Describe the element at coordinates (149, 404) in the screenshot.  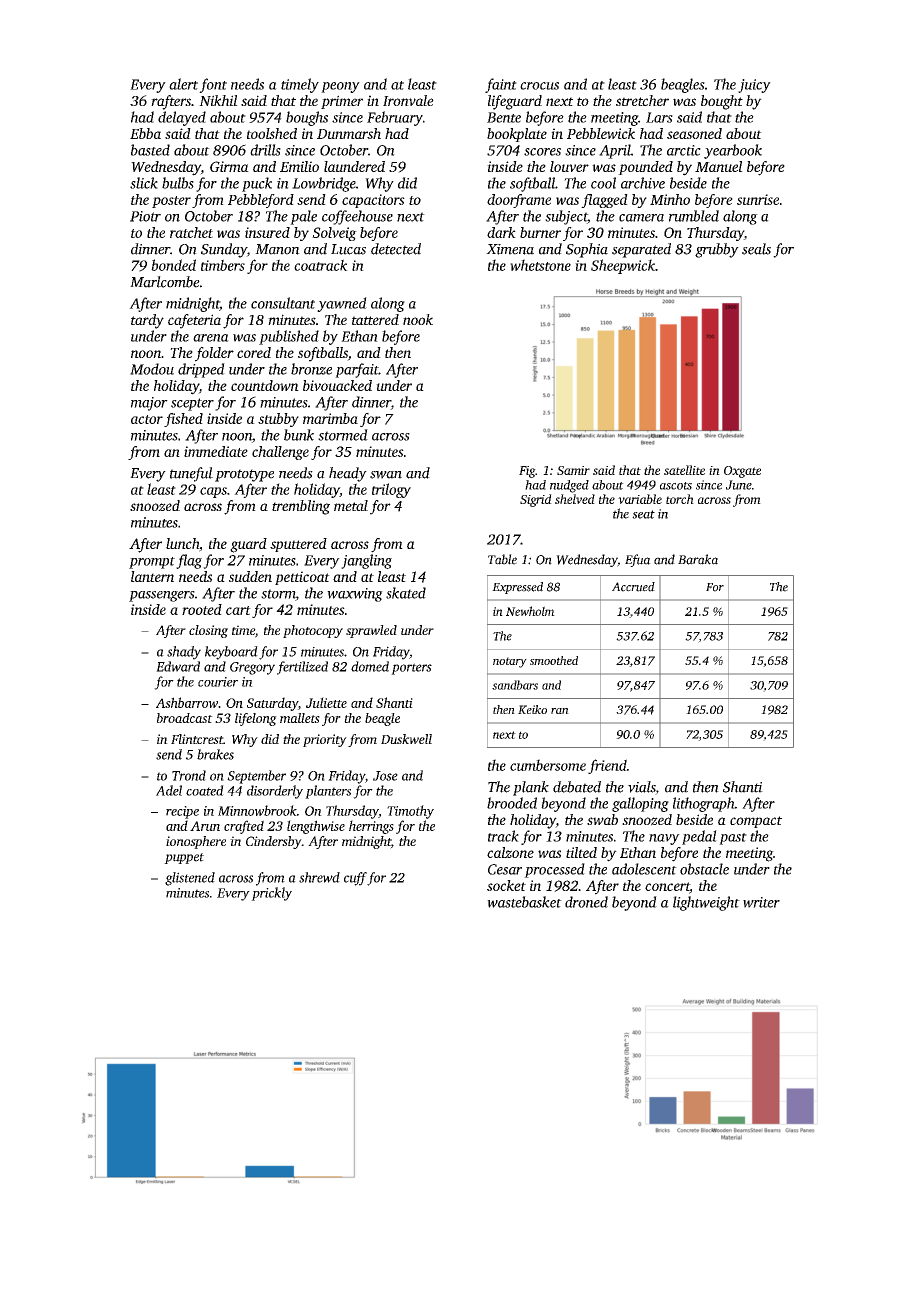
I see `major` at that location.
